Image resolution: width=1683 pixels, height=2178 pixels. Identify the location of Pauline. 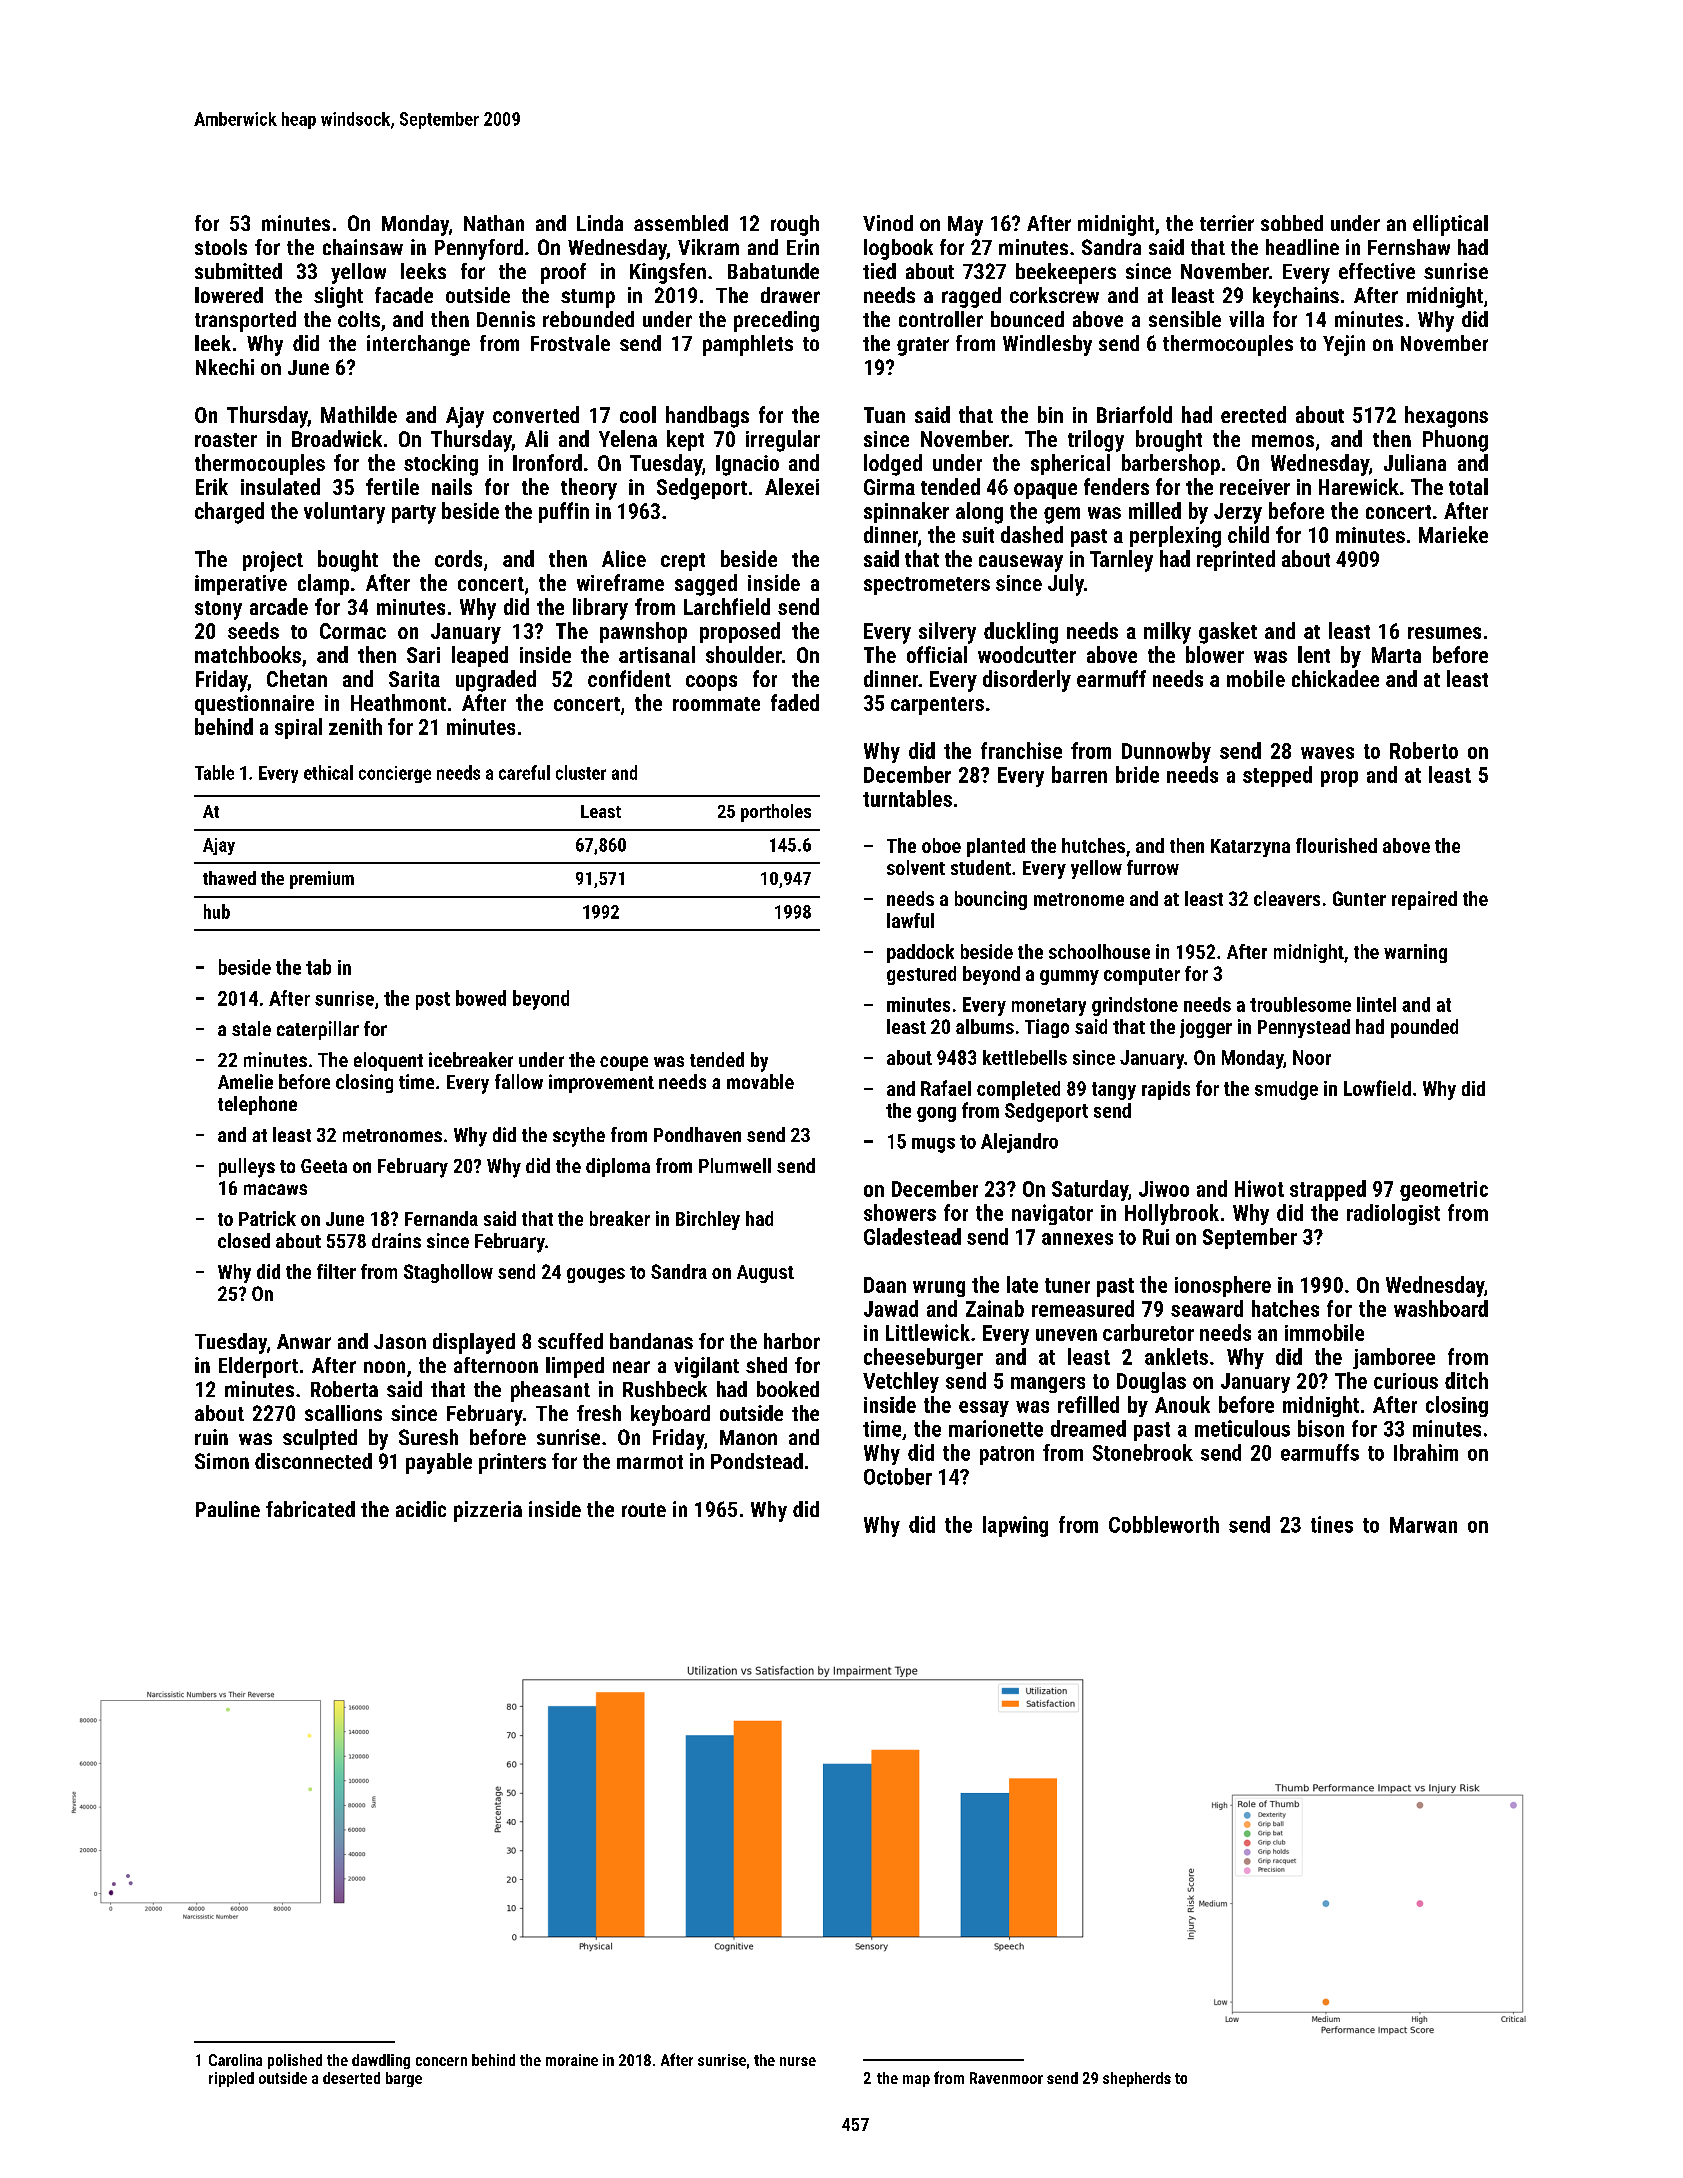
(228, 1509).
